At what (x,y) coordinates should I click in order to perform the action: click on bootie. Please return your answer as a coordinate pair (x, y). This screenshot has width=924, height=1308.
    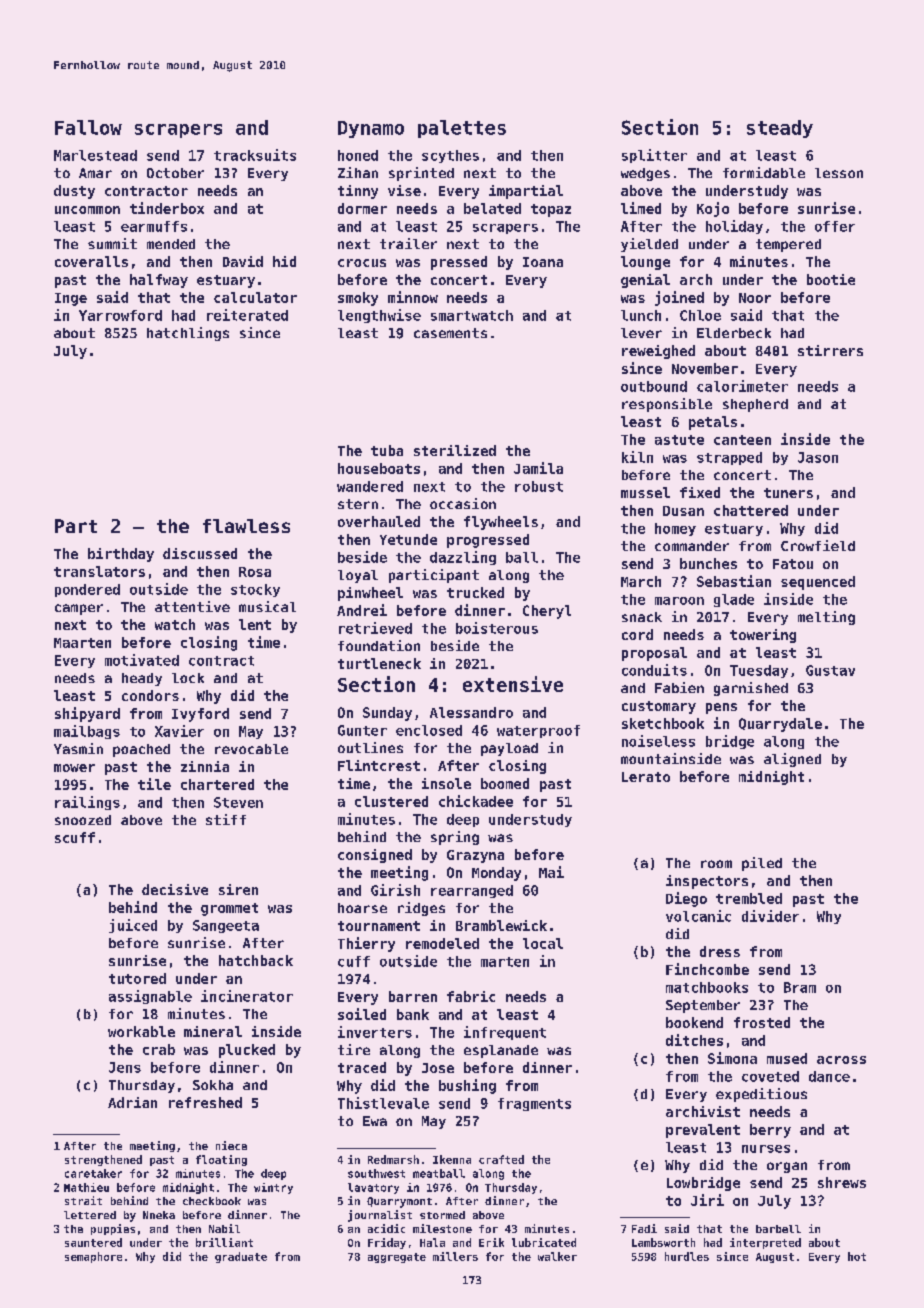
    Looking at the image, I should click on (831, 279).
